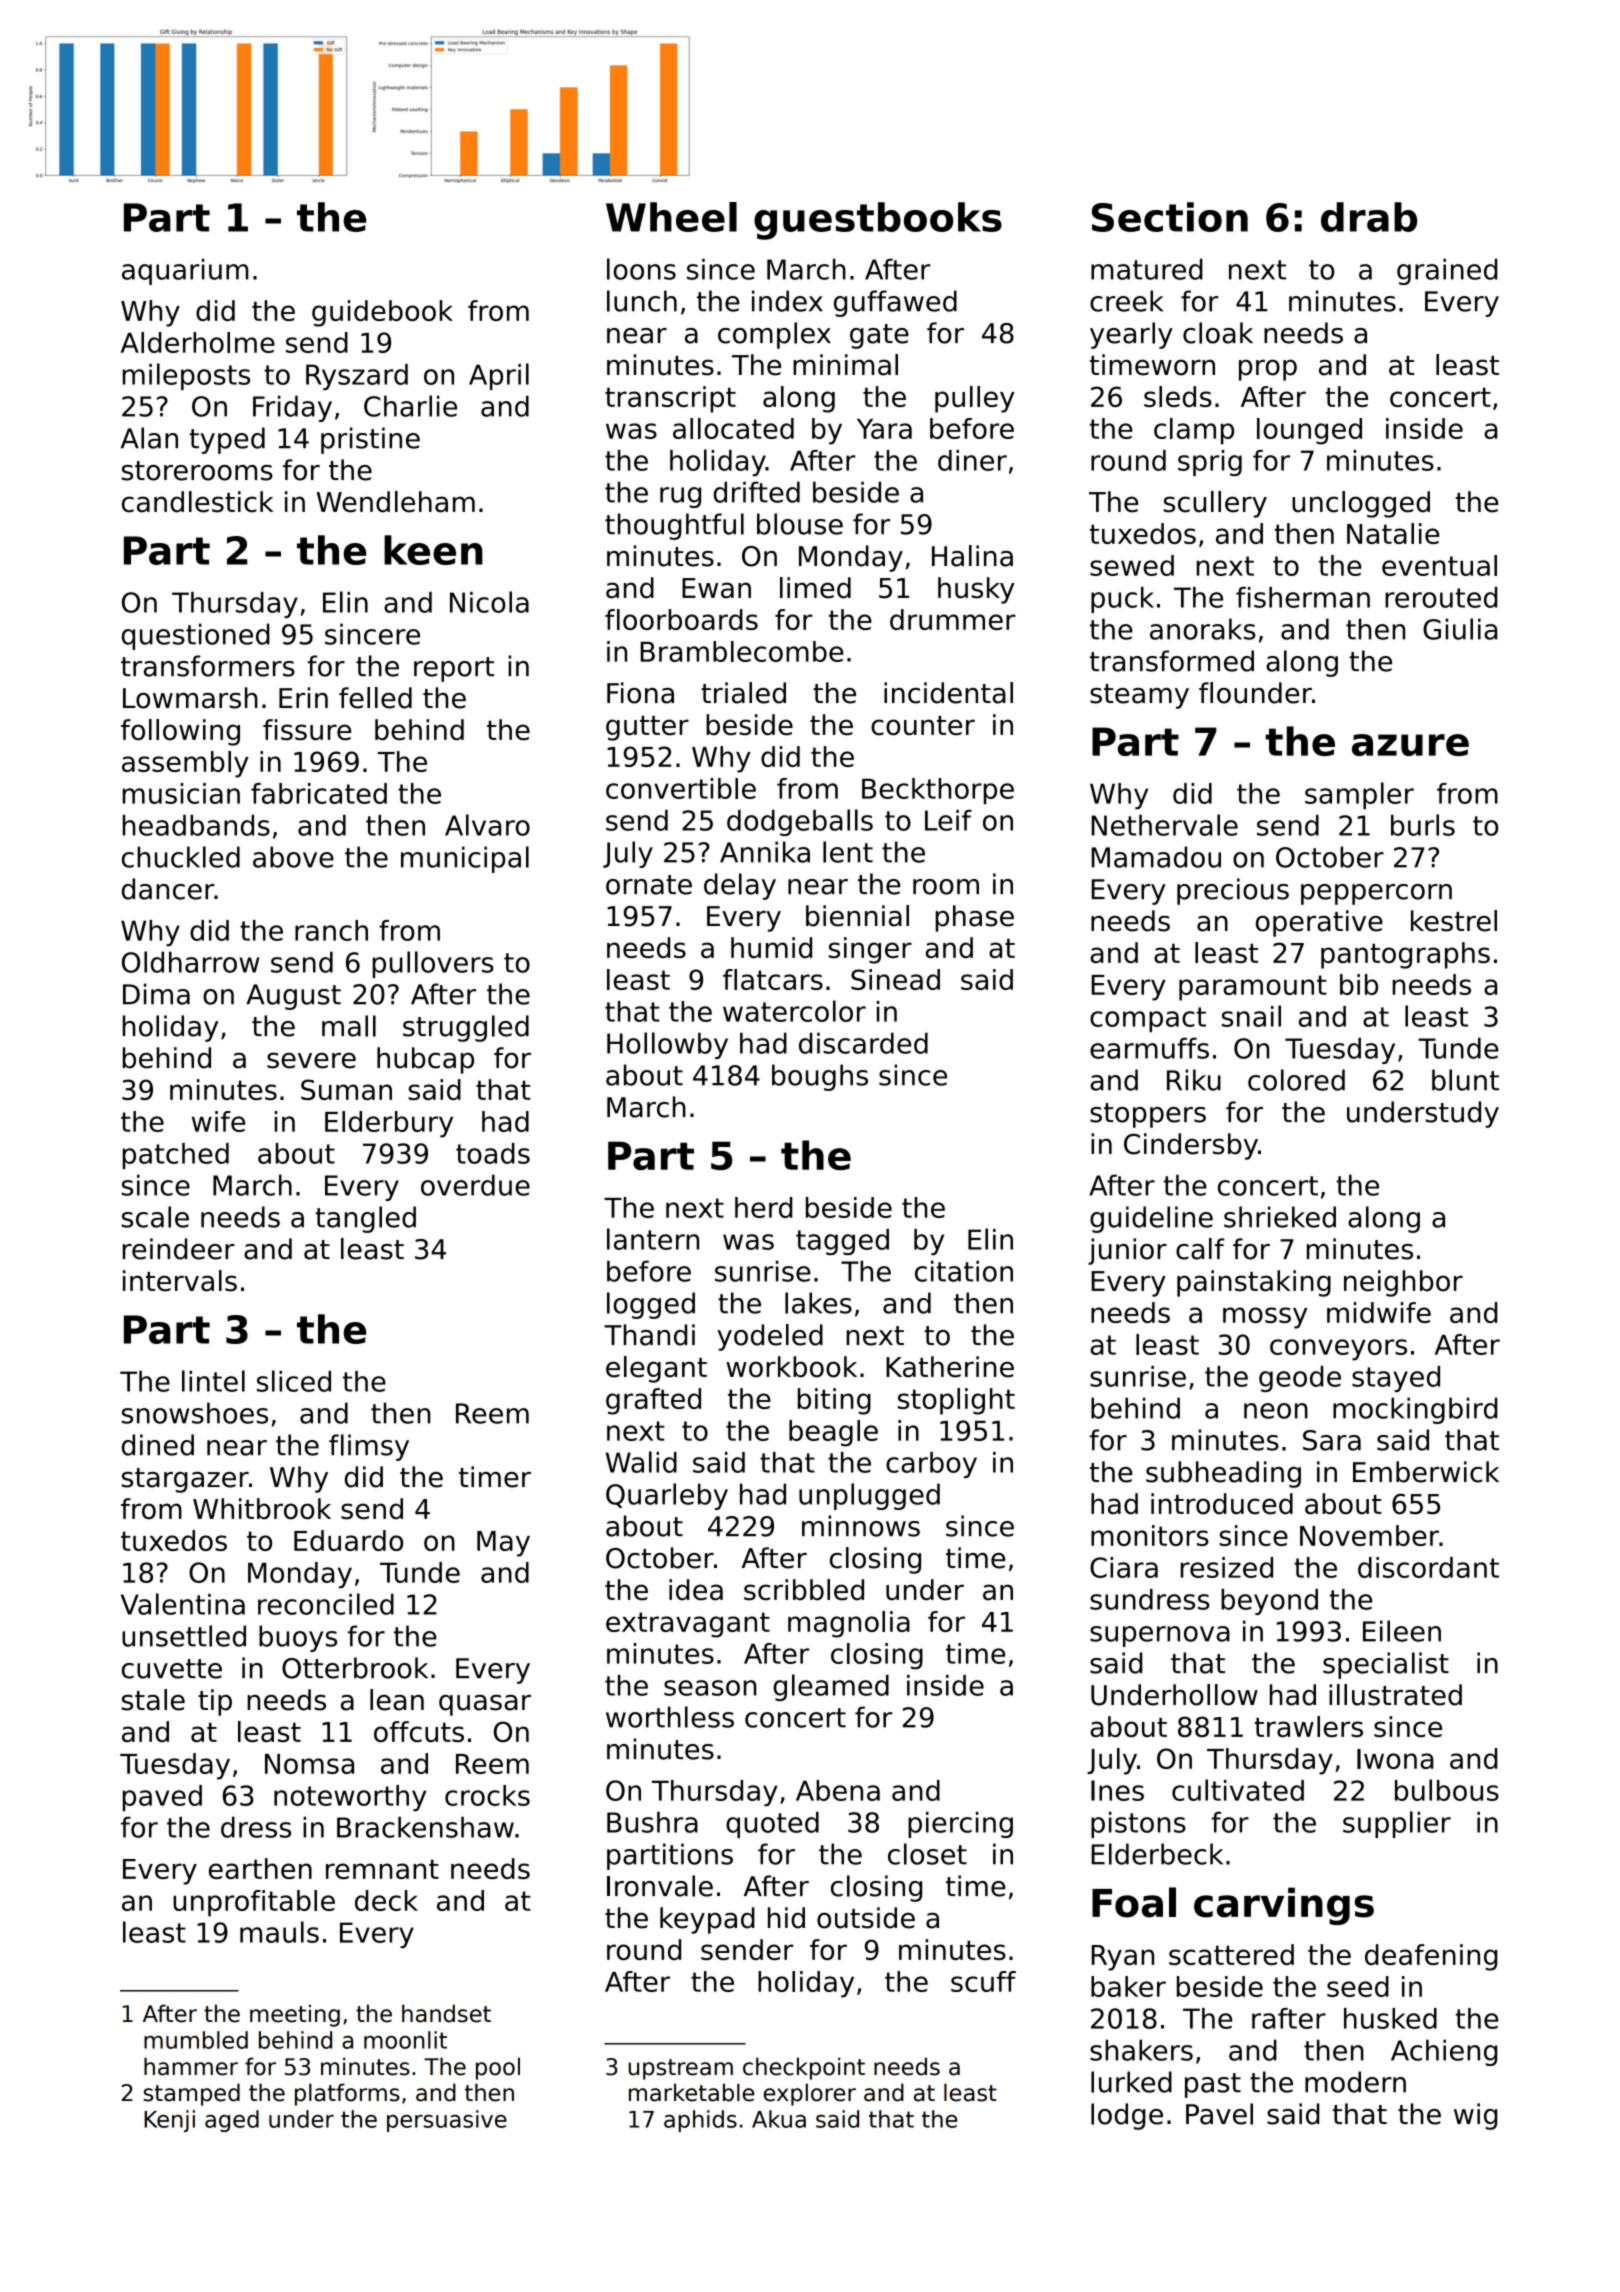  I want to click on Natalie, so click(1393, 533).
